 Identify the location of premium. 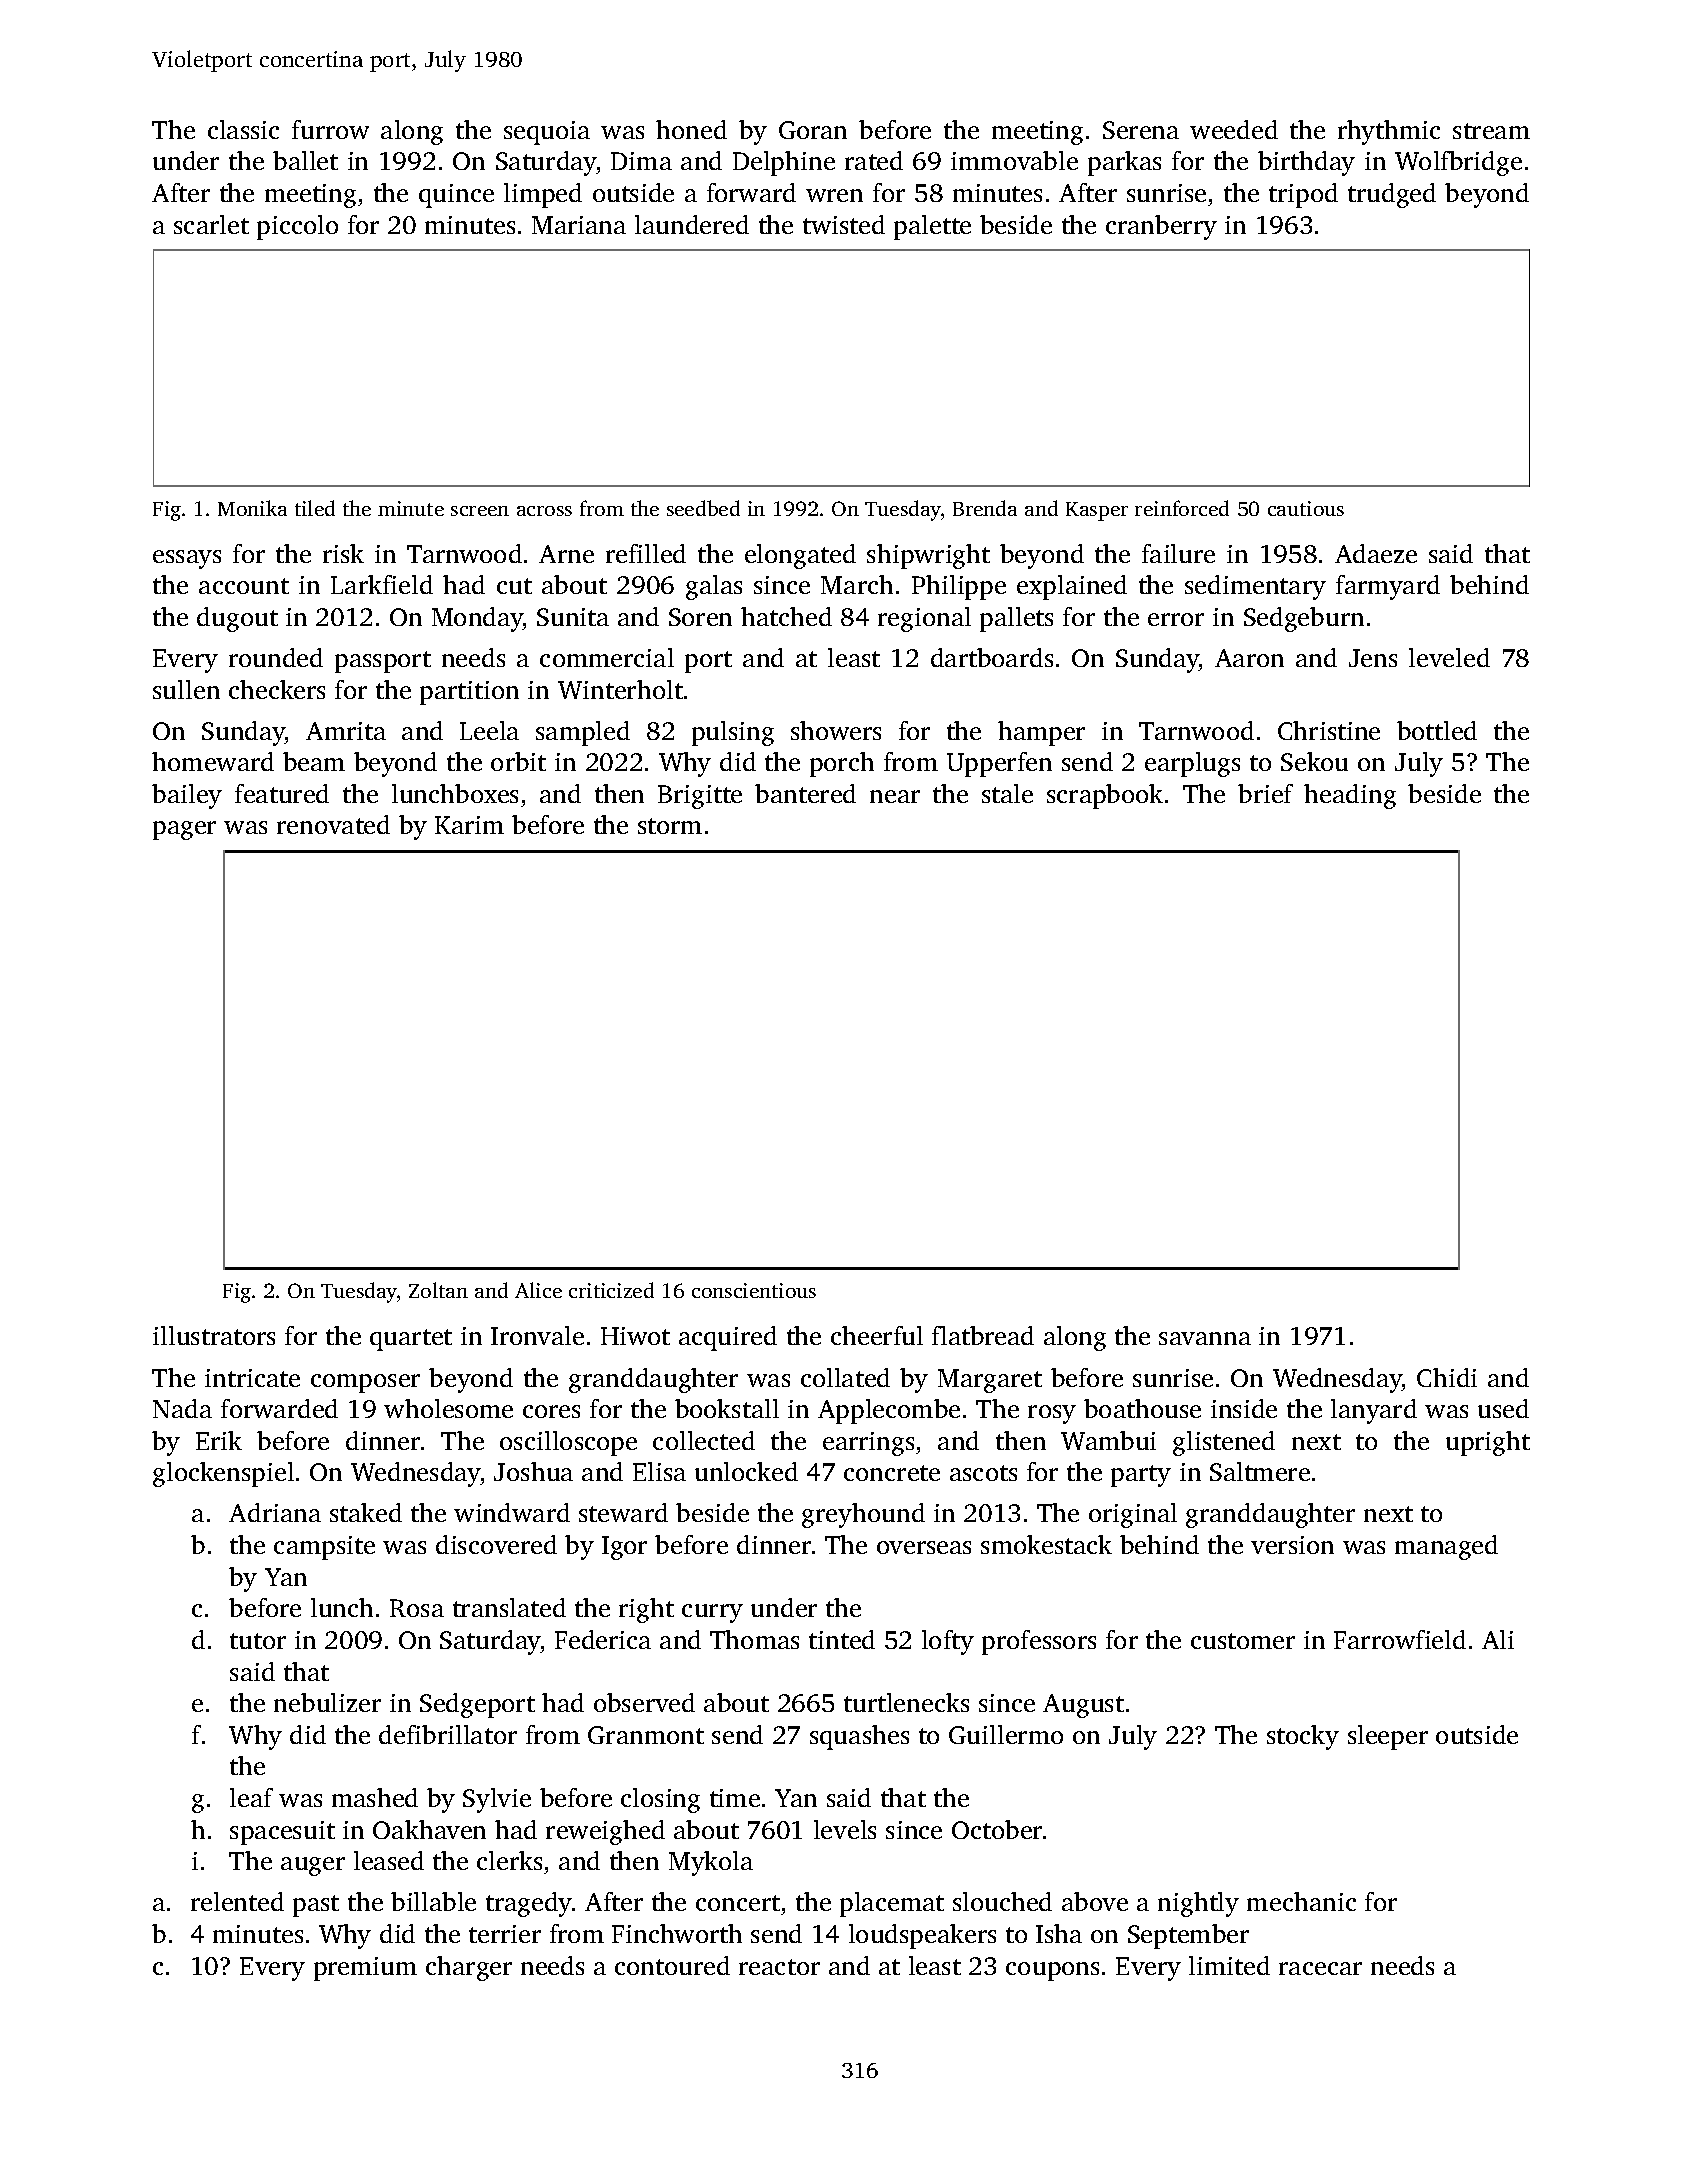
(365, 1969).
